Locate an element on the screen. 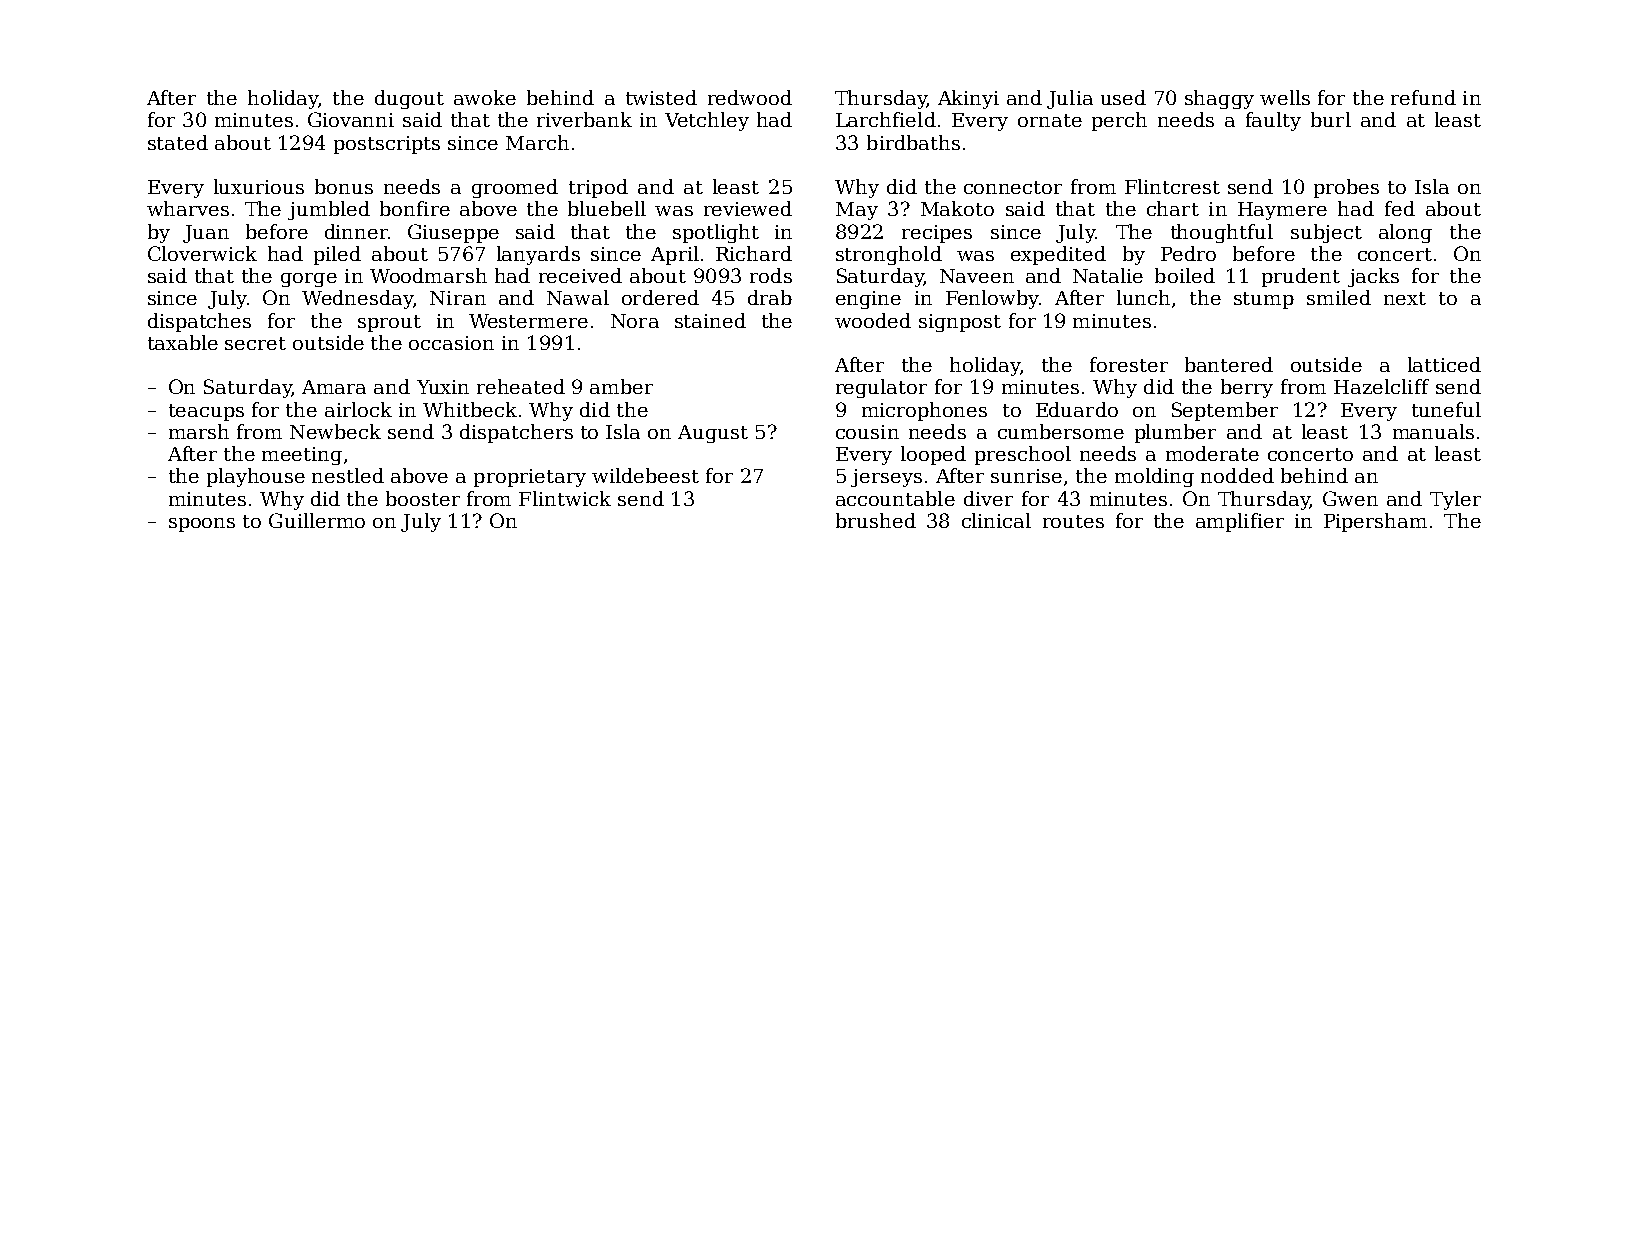  Eduardo is located at coordinates (1077, 409).
